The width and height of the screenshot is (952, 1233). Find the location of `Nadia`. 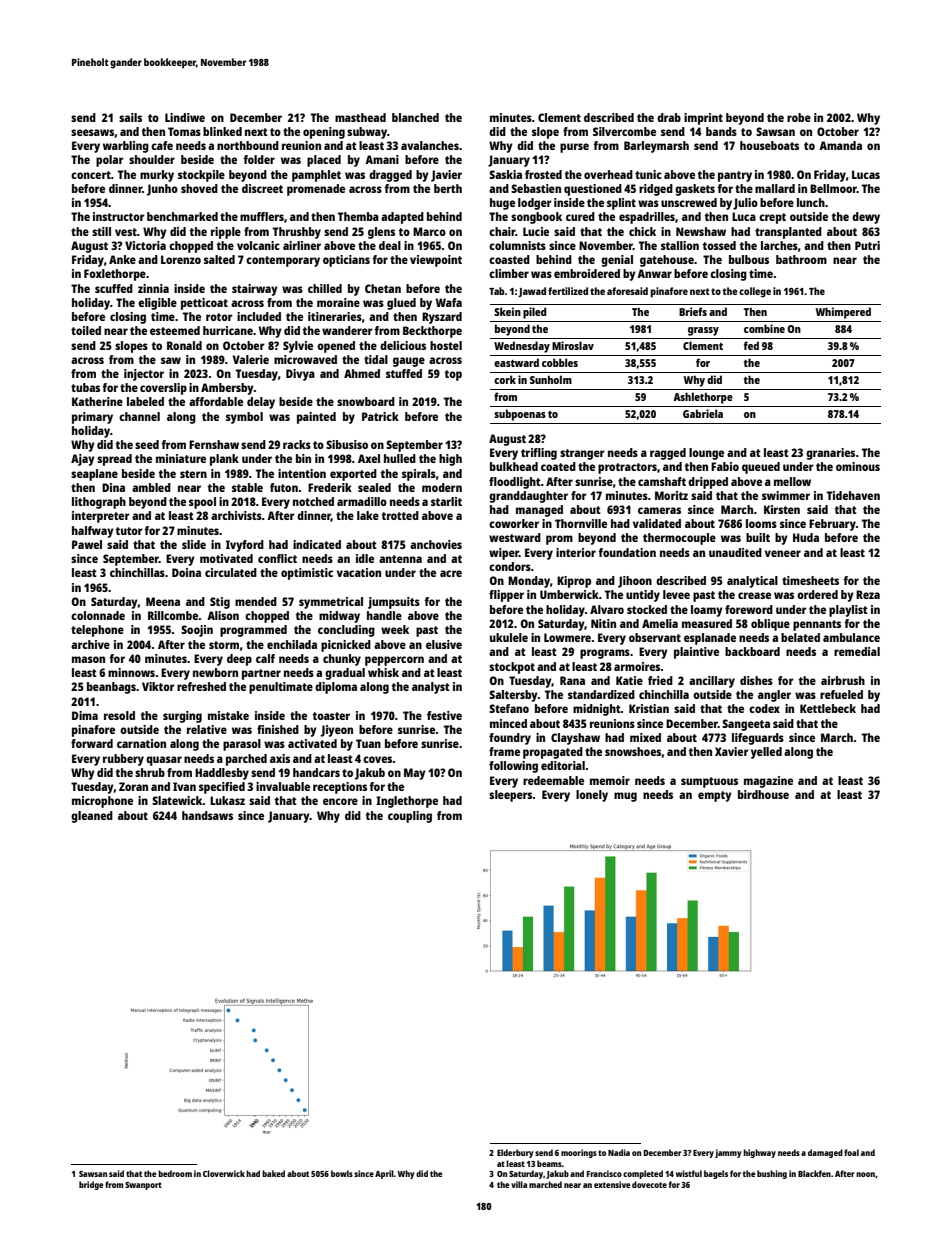

Nadia is located at coordinates (619, 1152).
